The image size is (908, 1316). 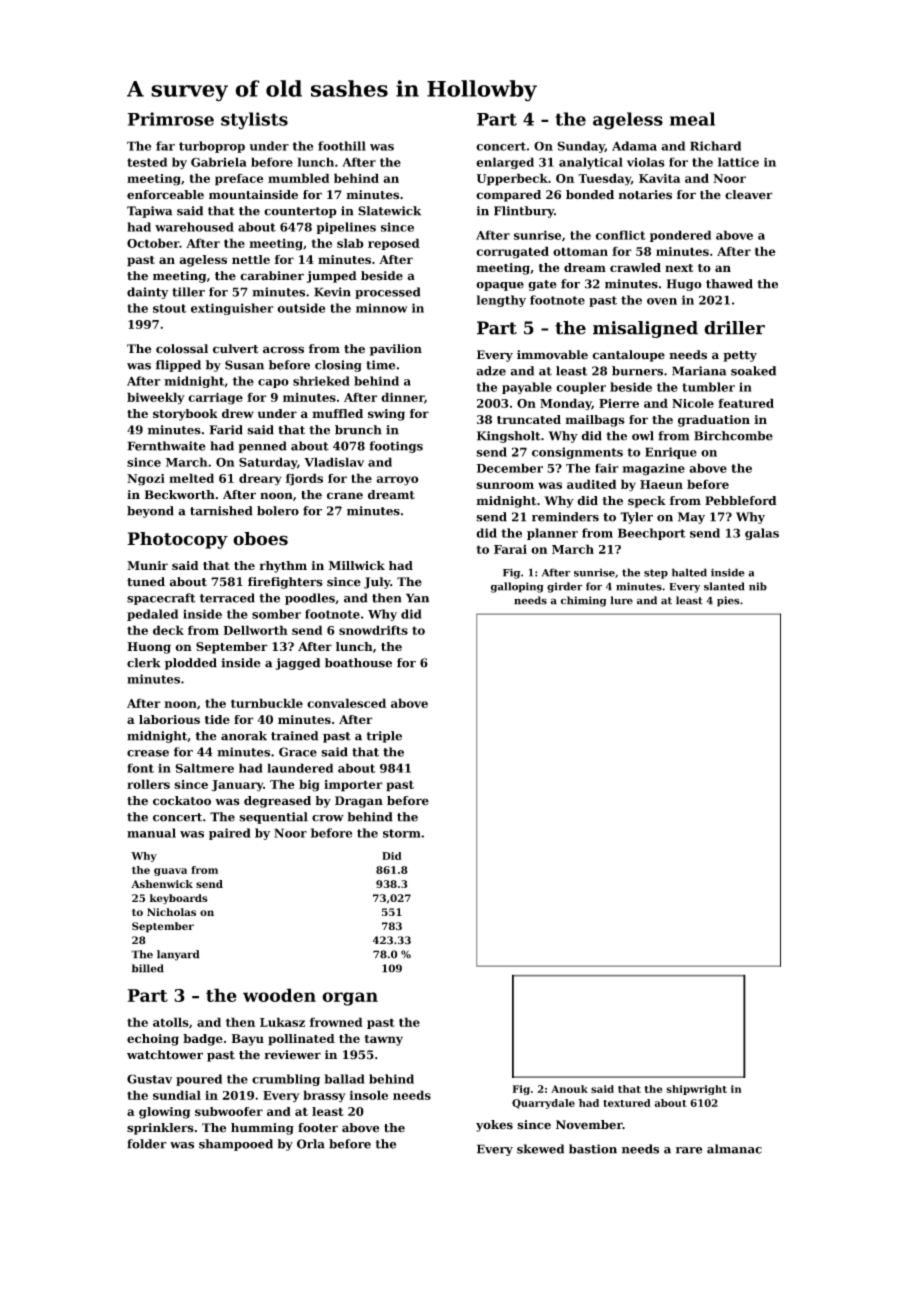 What do you see at coordinates (212, 147) in the page?
I see `turboprop` at bounding box center [212, 147].
